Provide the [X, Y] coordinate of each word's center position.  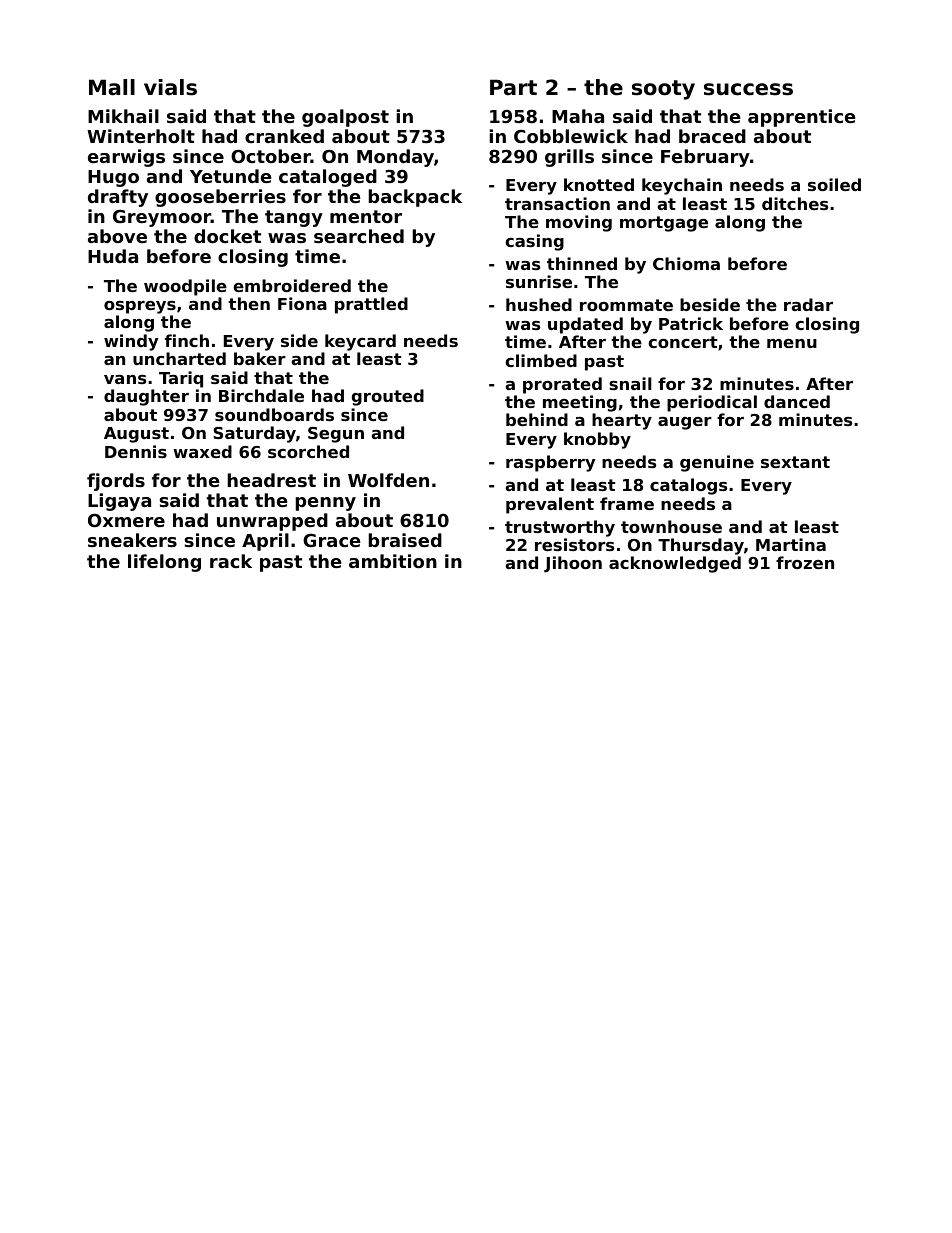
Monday [395, 158]
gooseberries [220, 198]
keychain [682, 186]
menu [792, 343]
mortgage [664, 224]
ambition [393, 561]
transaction [557, 203]
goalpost [345, 118]
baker [260, 358]
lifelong [164, 563]
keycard [360, 342]
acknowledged [675, 564]
